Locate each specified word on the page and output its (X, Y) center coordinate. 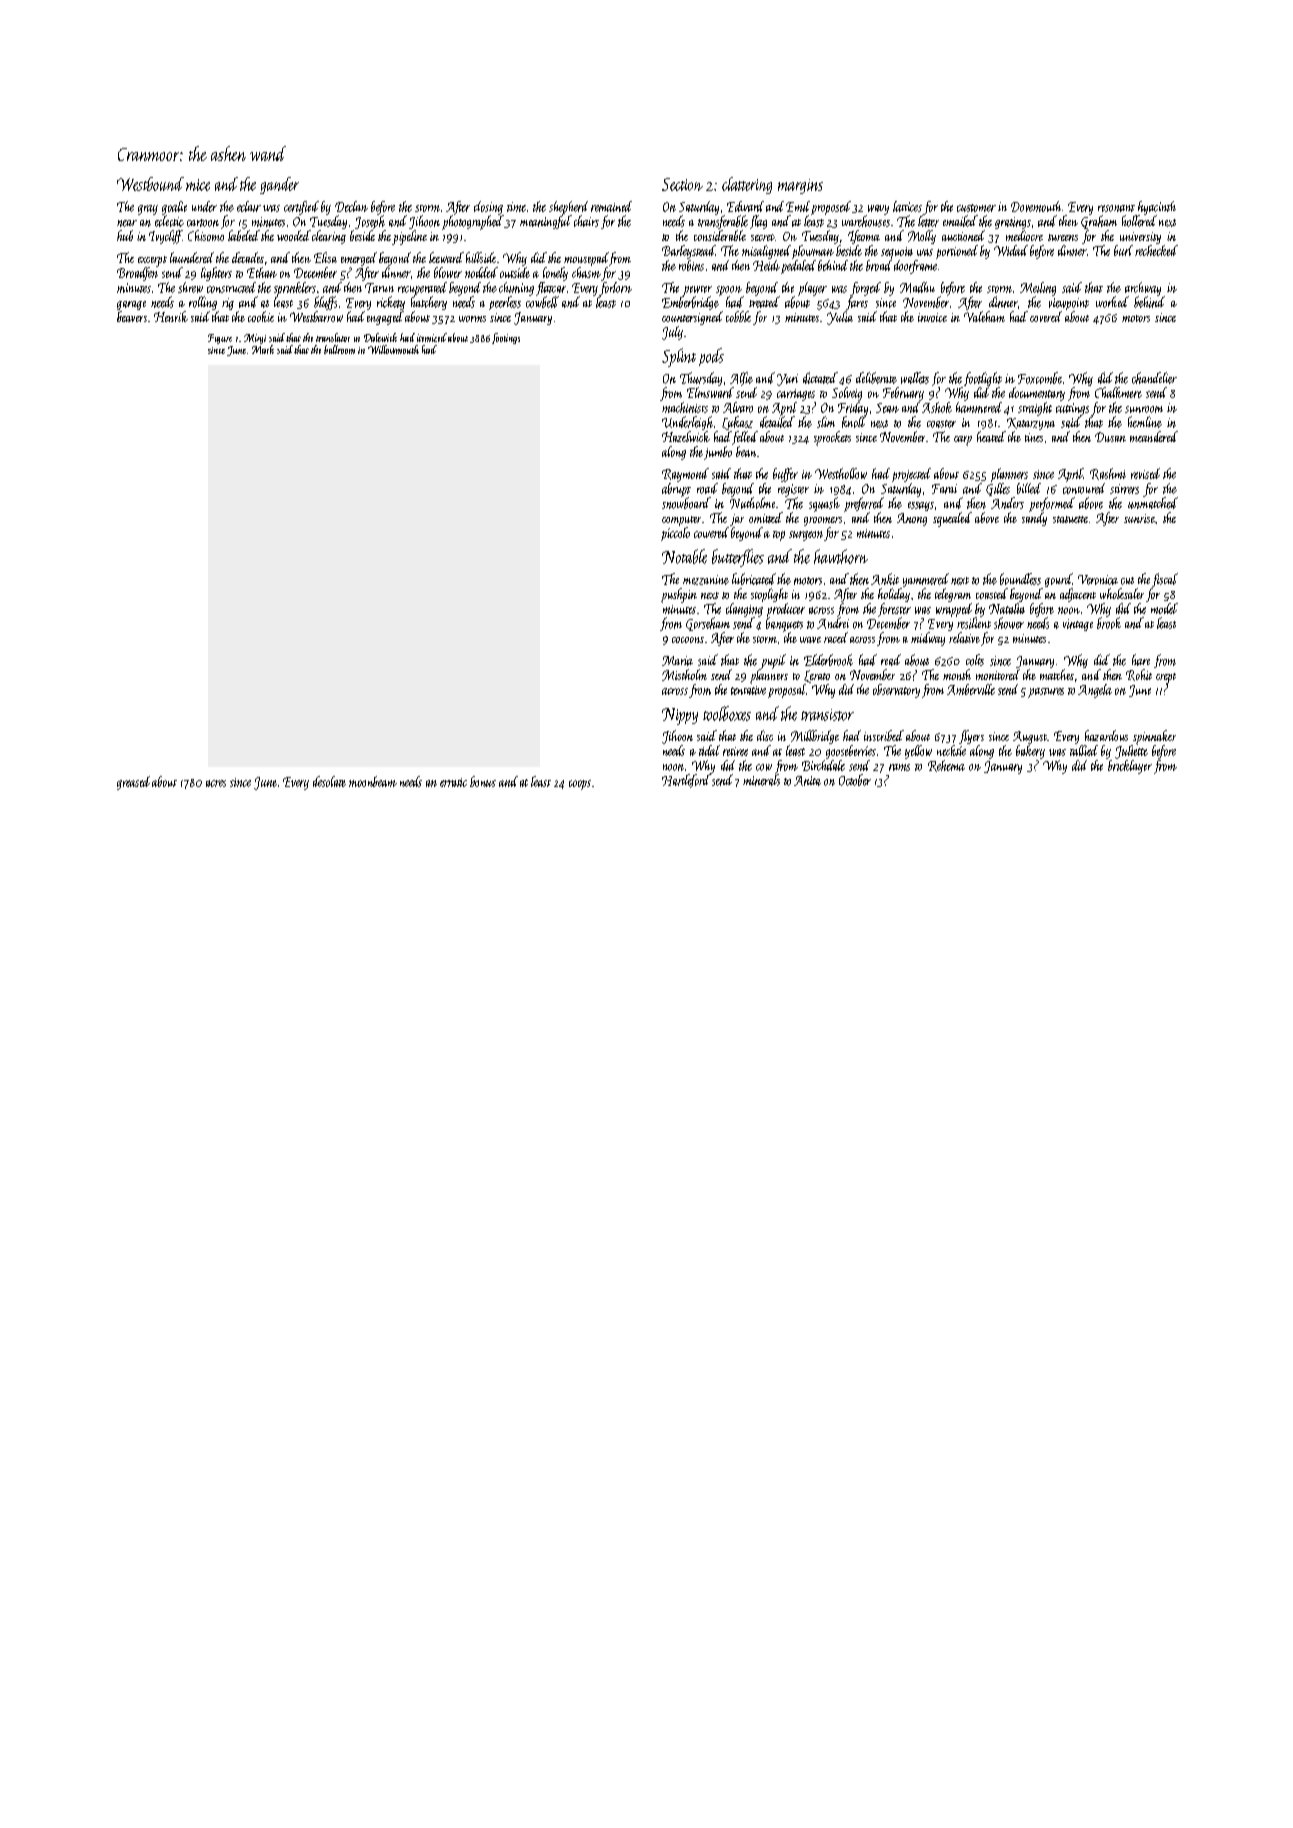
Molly (922, 237)
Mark (263, 349)
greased (133, 783)
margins (800, 186)
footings (506, 338)
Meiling (1038, 289)
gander (279, 185)
